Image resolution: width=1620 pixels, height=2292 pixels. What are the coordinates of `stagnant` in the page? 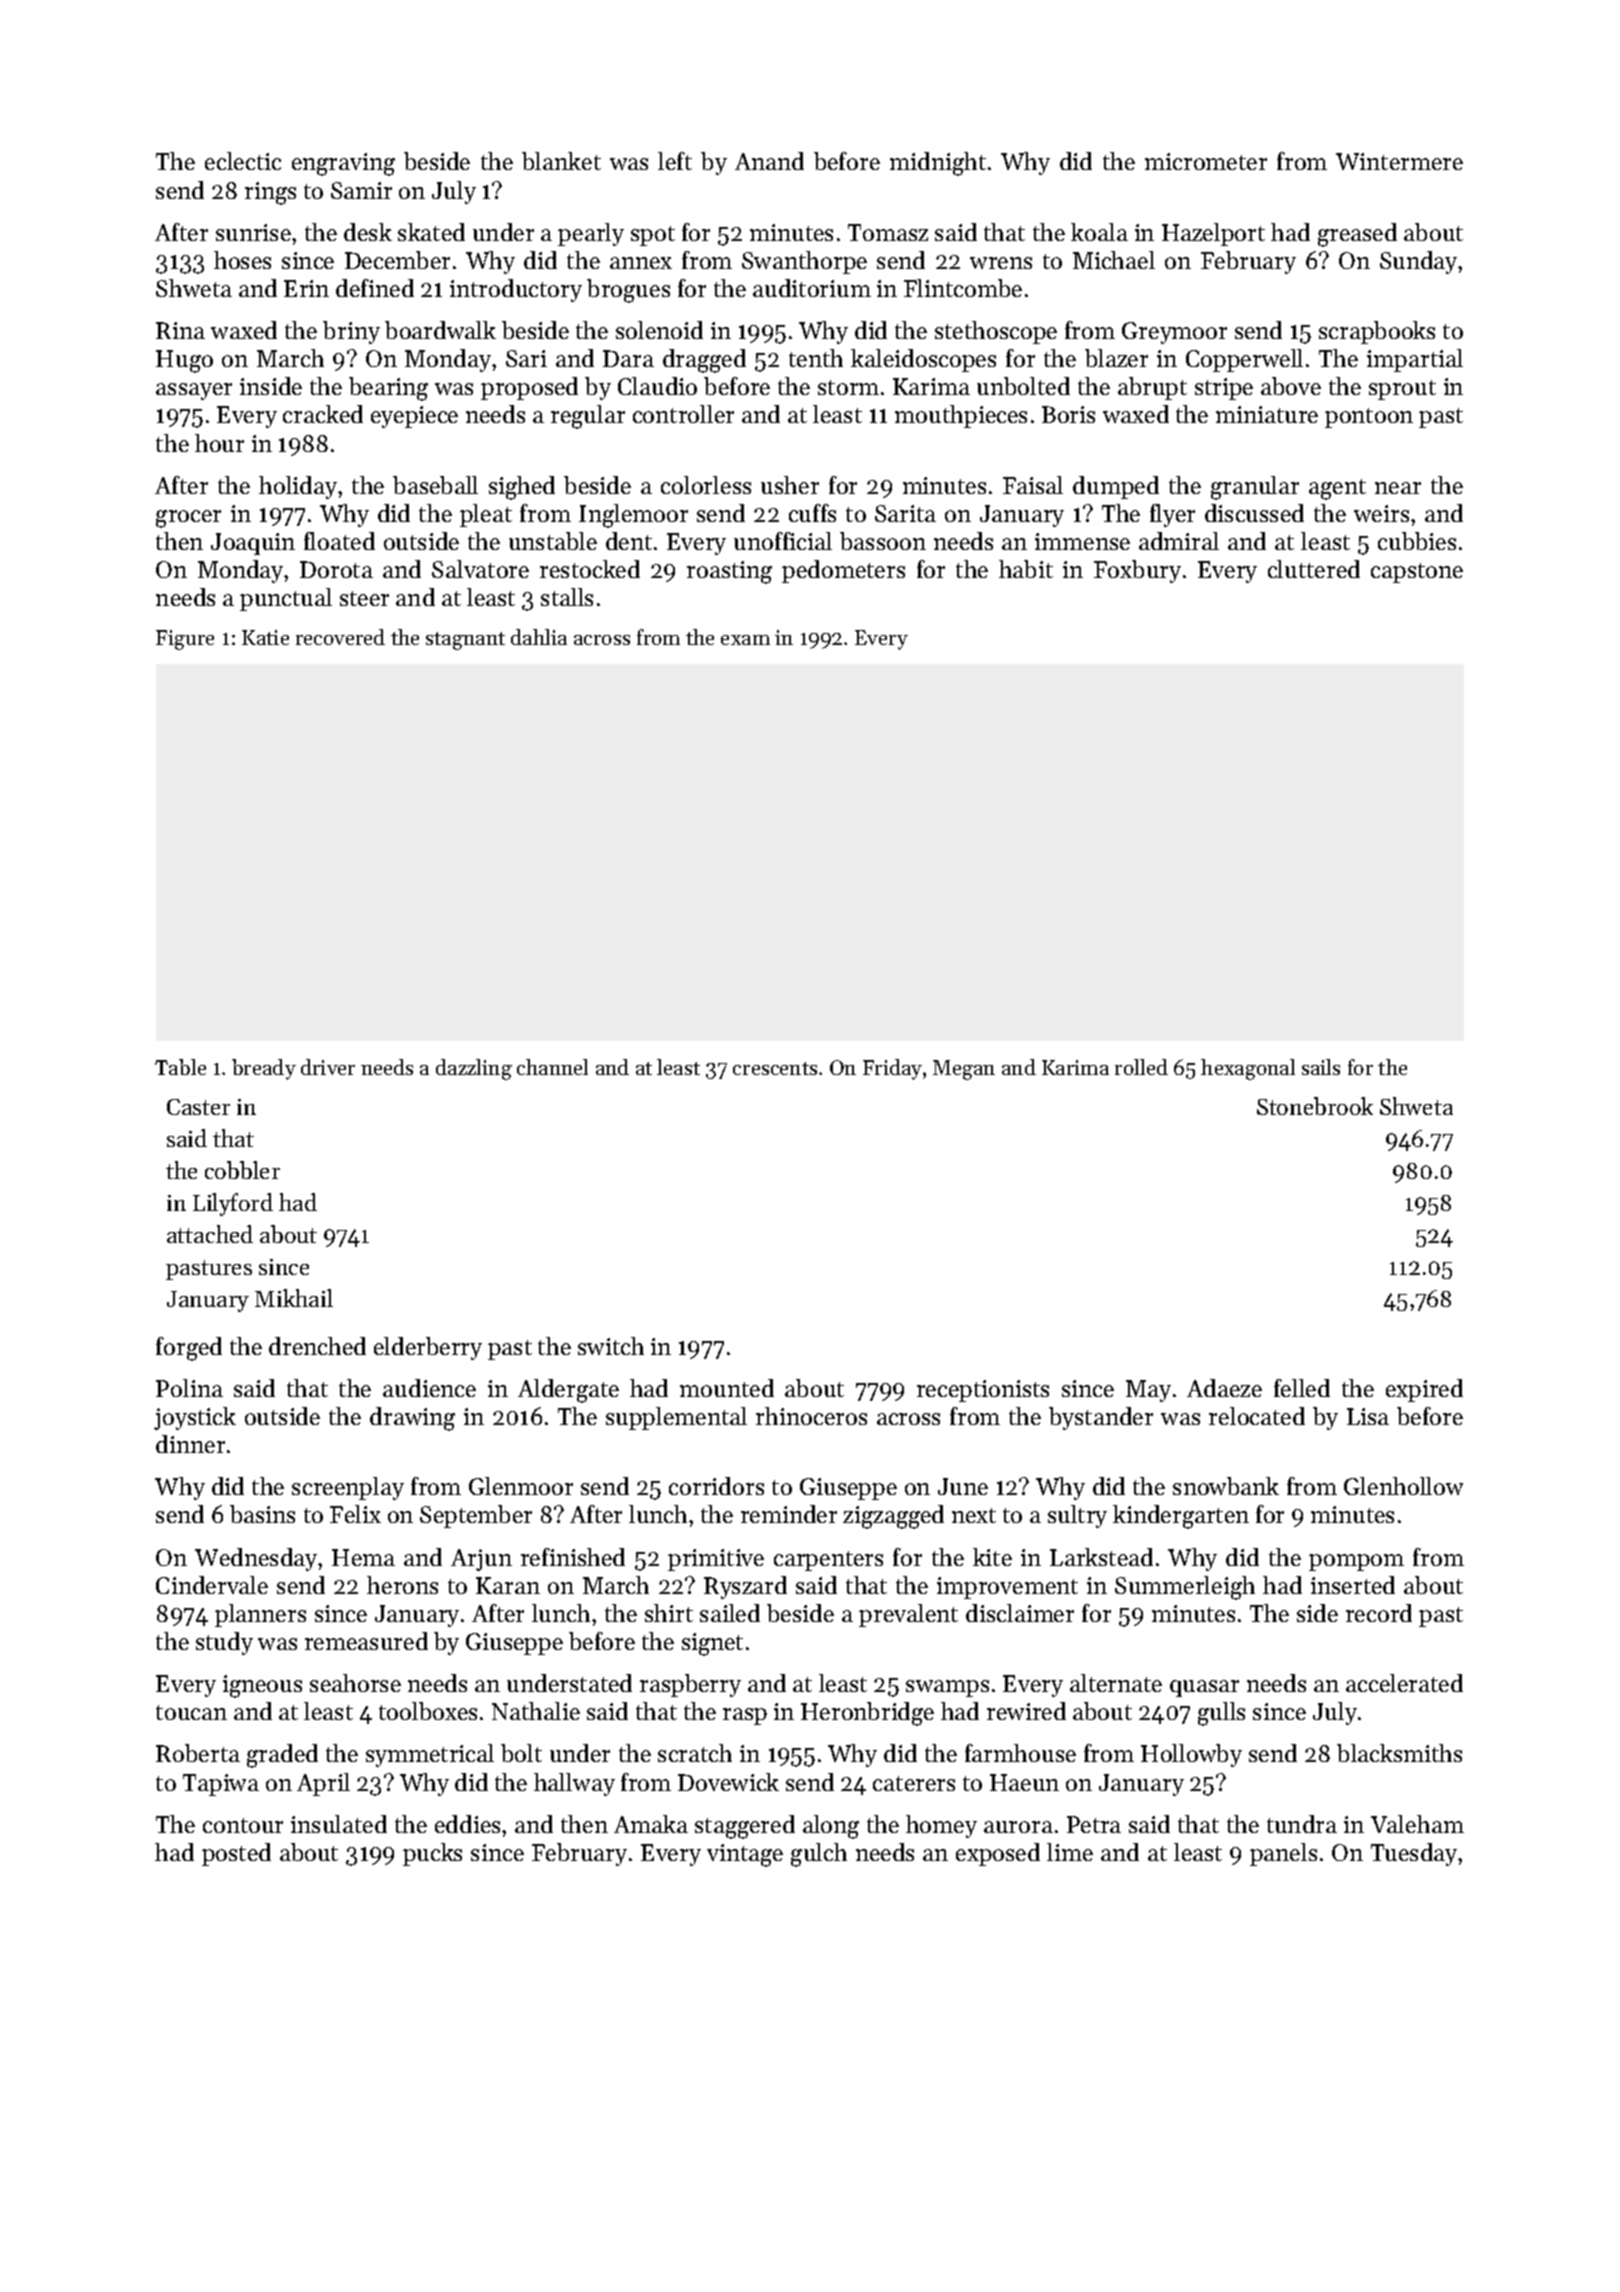 It's located at (465, 641).
